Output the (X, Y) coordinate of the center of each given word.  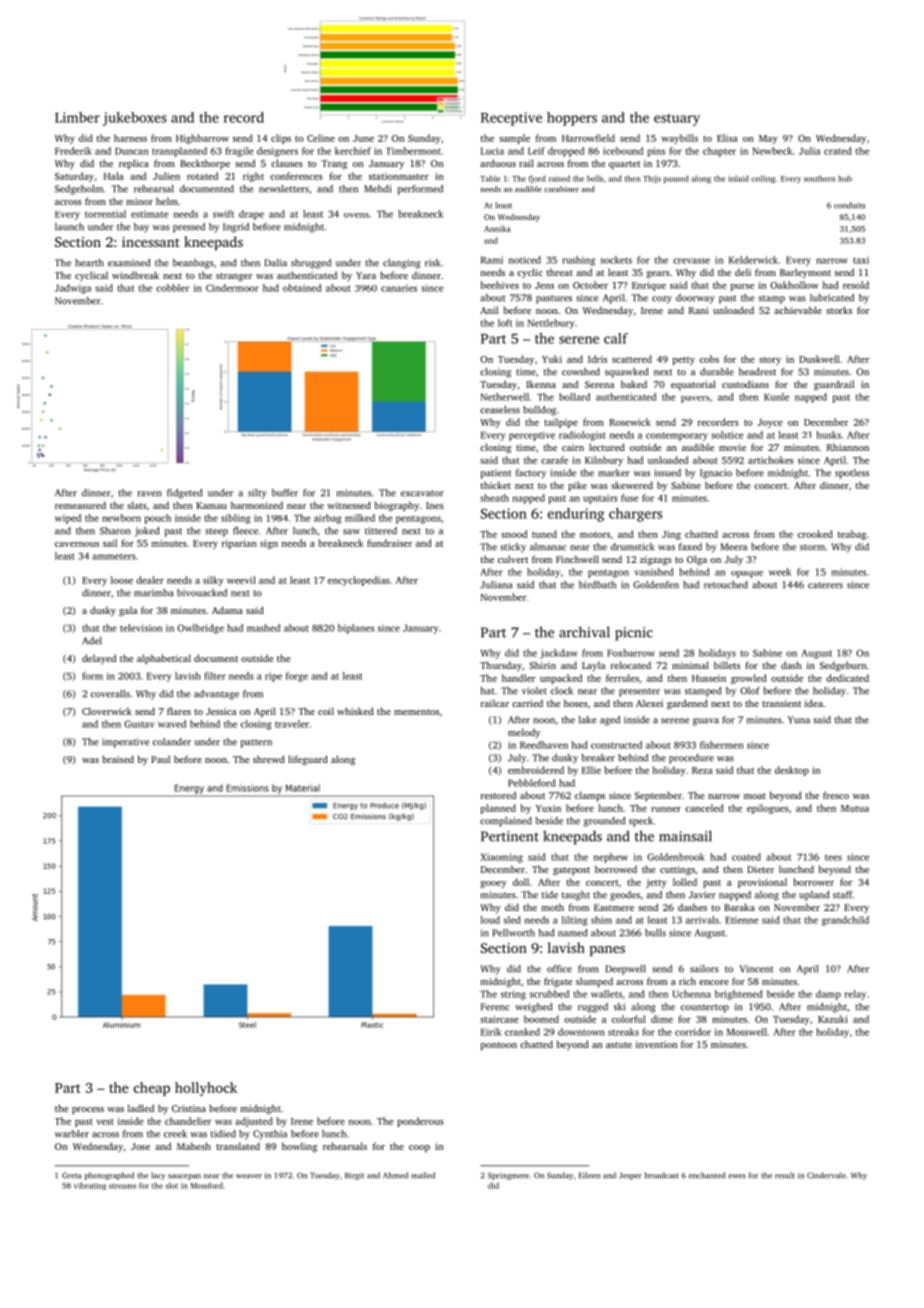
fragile (239, 152)
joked (147, 532)
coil (326, 711)
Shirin (542, 665)
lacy (158, 1176)
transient (781, 703)
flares (179, 711)
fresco (836, 795)
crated (838, 151)
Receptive (511, 119)
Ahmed (395, 1175)
